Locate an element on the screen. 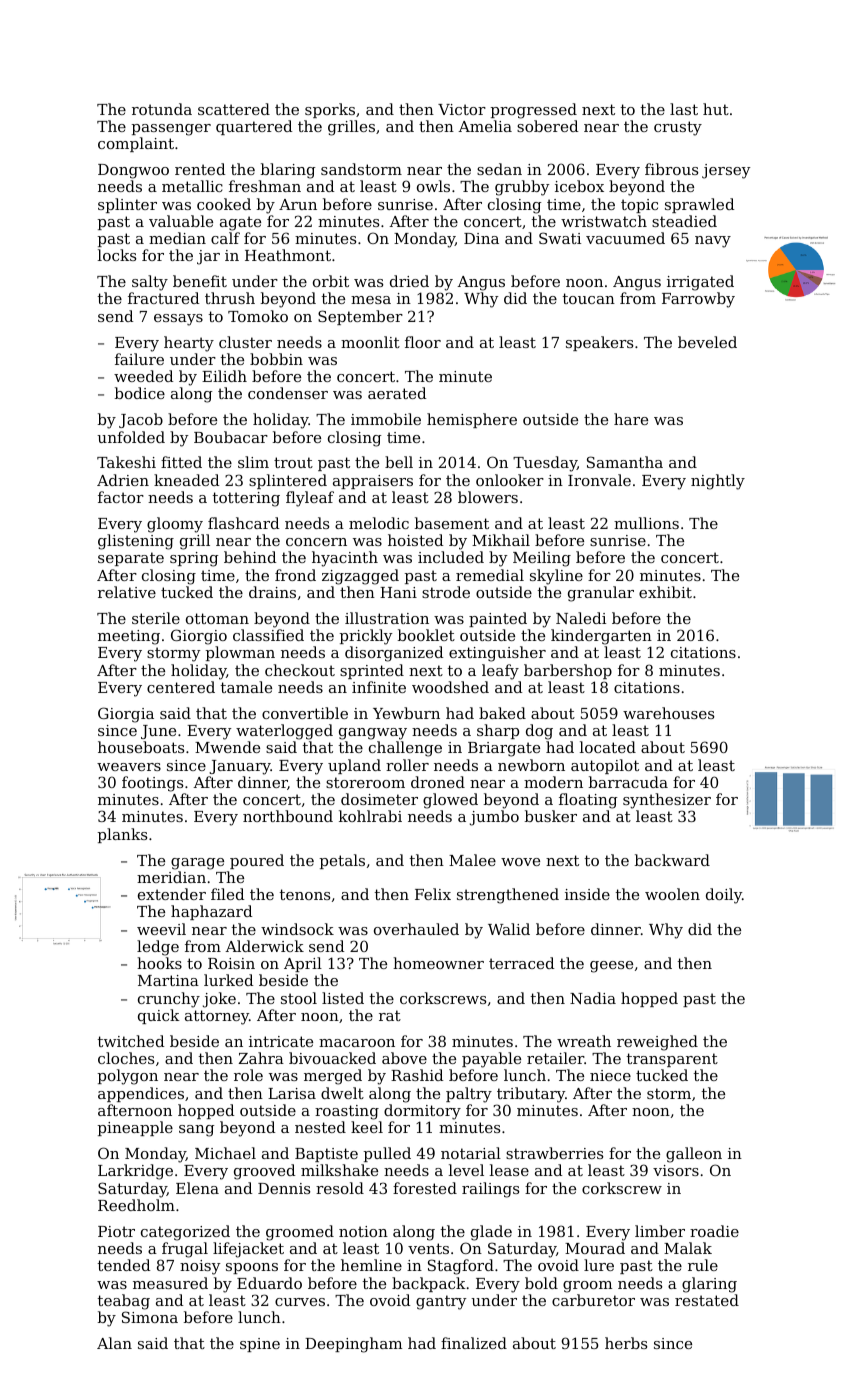 Image resolution: width=849 pixels, height=1400 pixels. listed is located at coordinates (343, 998).
